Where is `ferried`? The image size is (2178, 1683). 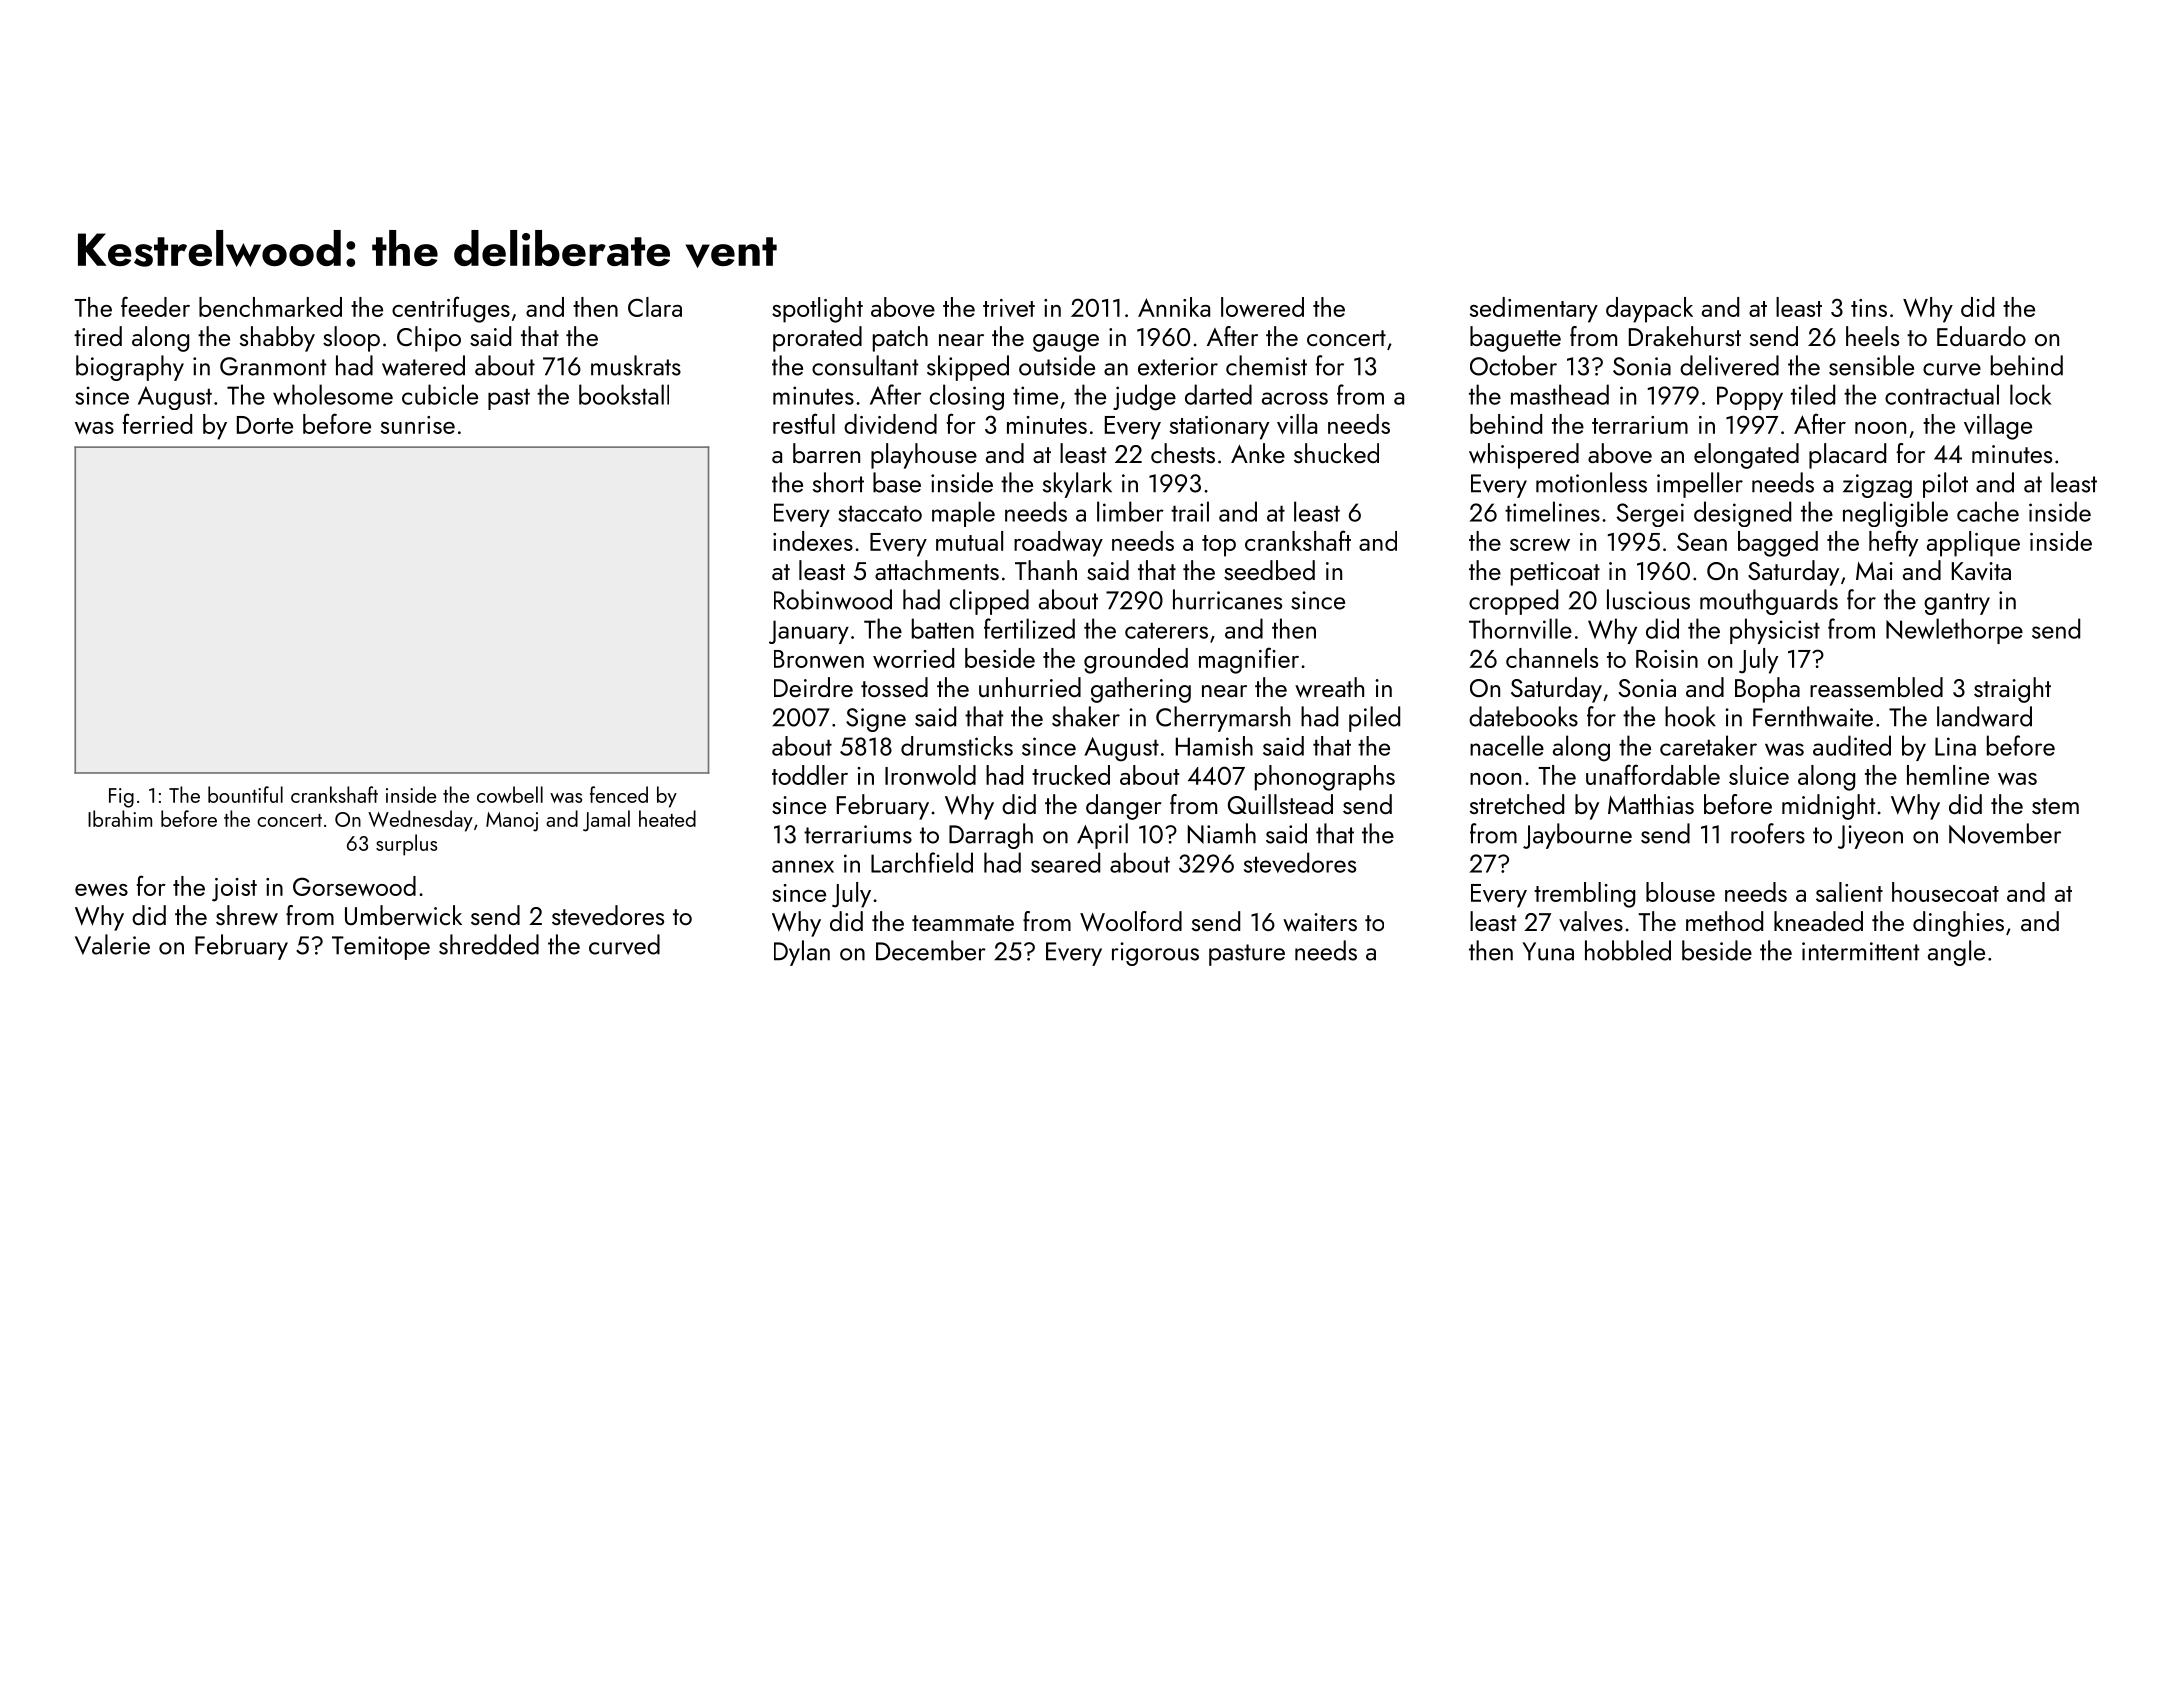 ferried is located at coordinates (157, 423).
